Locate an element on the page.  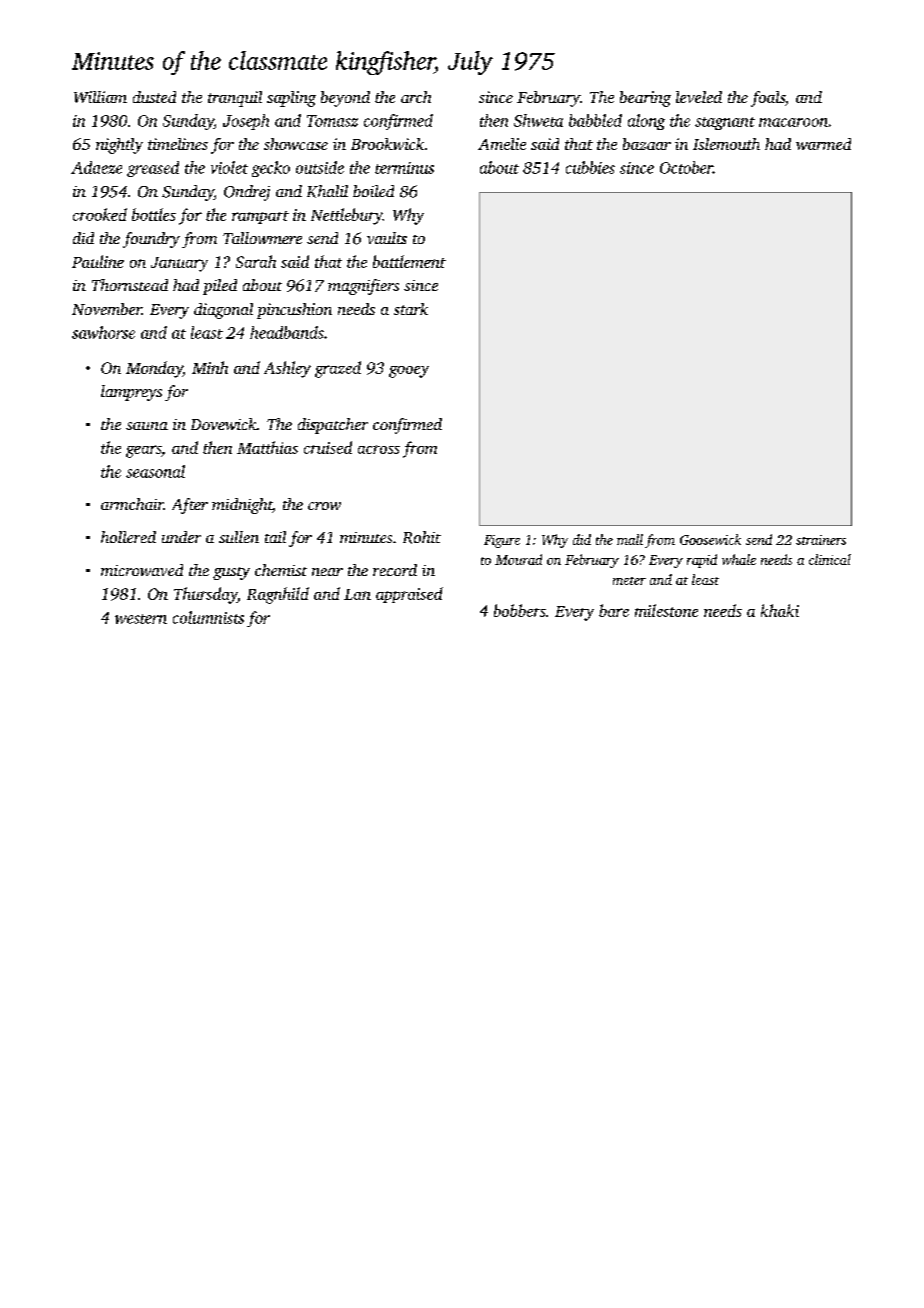
Goosewick is located at coordinates (710, 539).
